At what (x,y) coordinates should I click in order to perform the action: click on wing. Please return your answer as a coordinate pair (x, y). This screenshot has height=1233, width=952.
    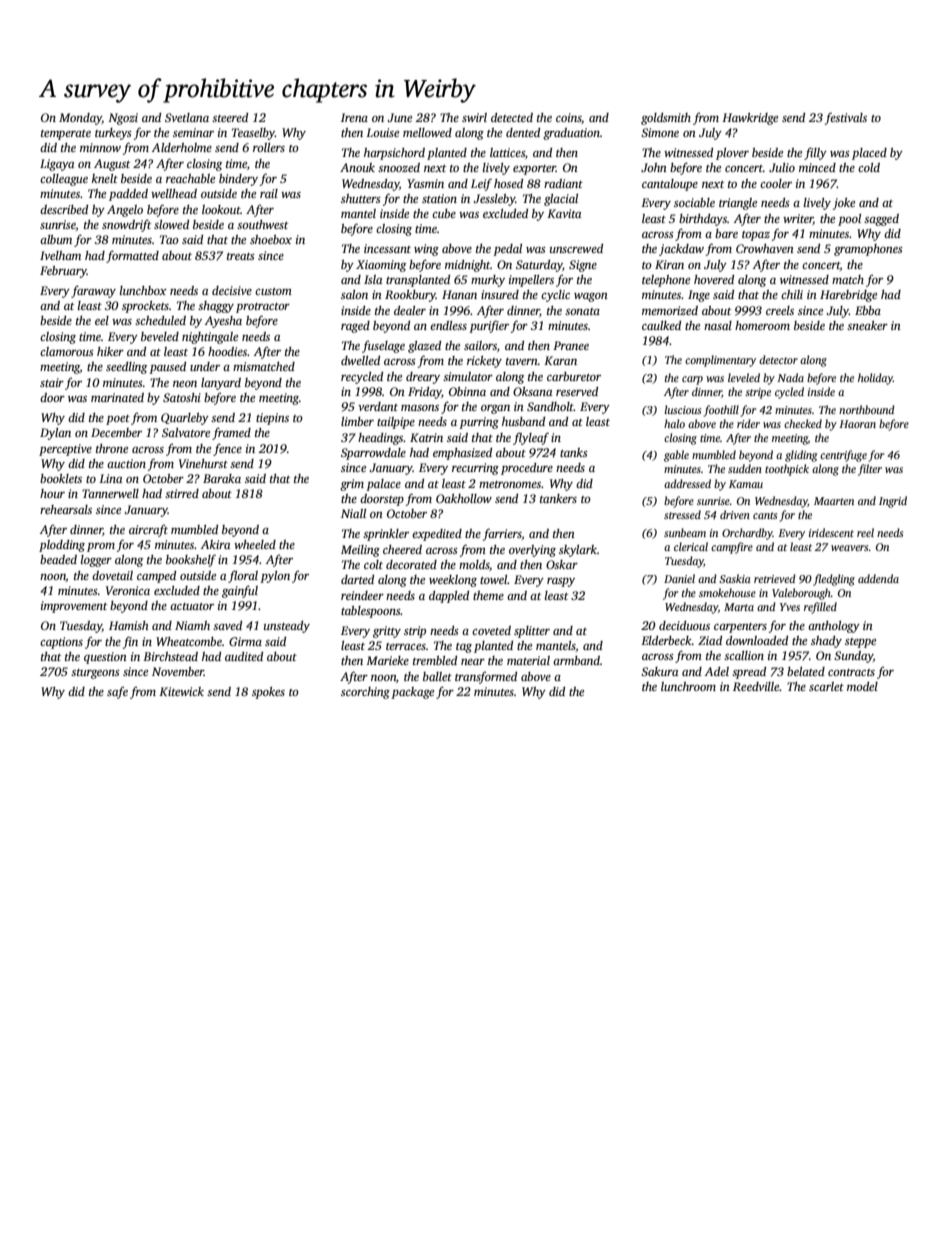
    Looking at the image, I should click on (426, 250).
